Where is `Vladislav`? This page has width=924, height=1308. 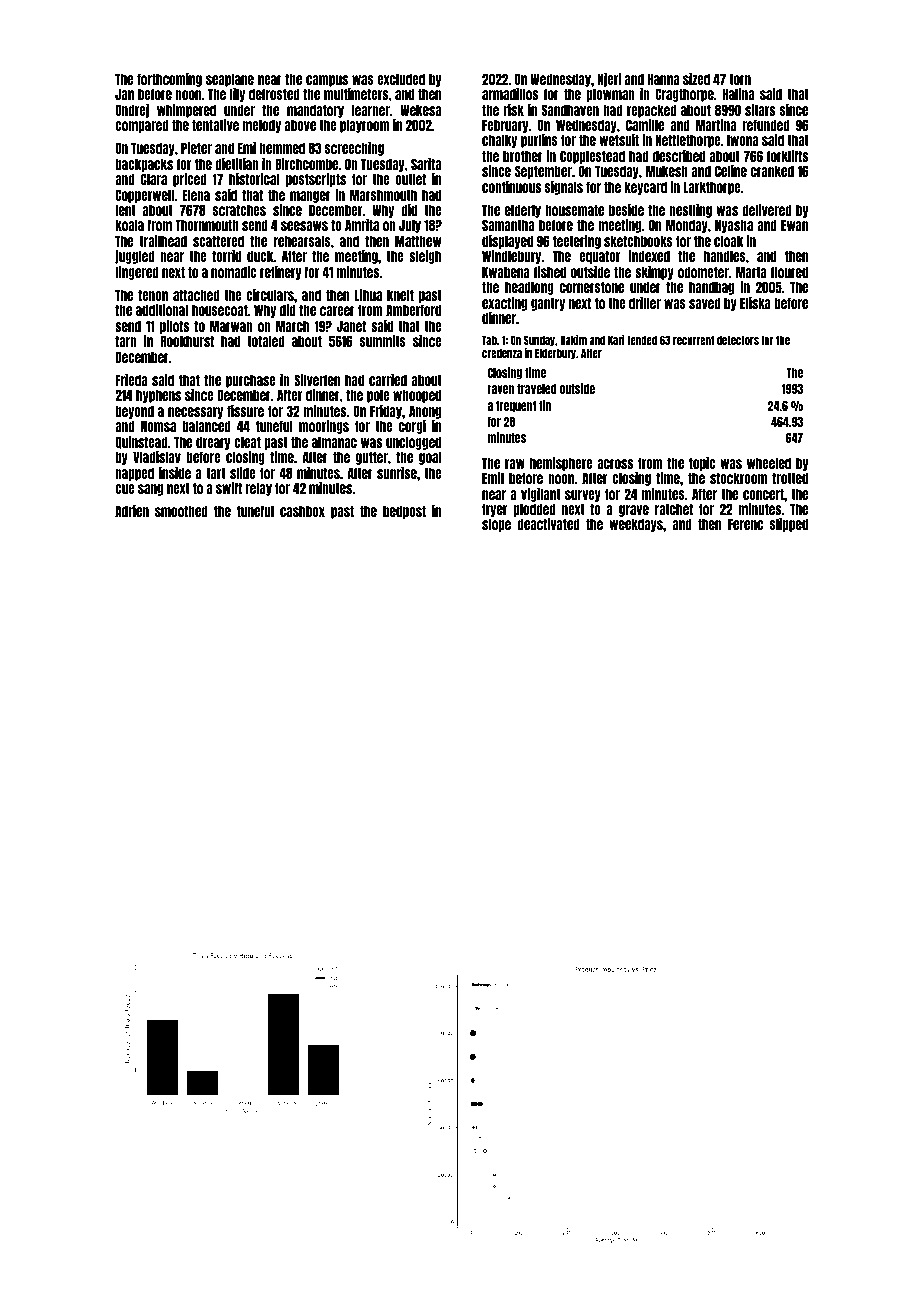
Vladislav is located at coordinates (157, 457).
